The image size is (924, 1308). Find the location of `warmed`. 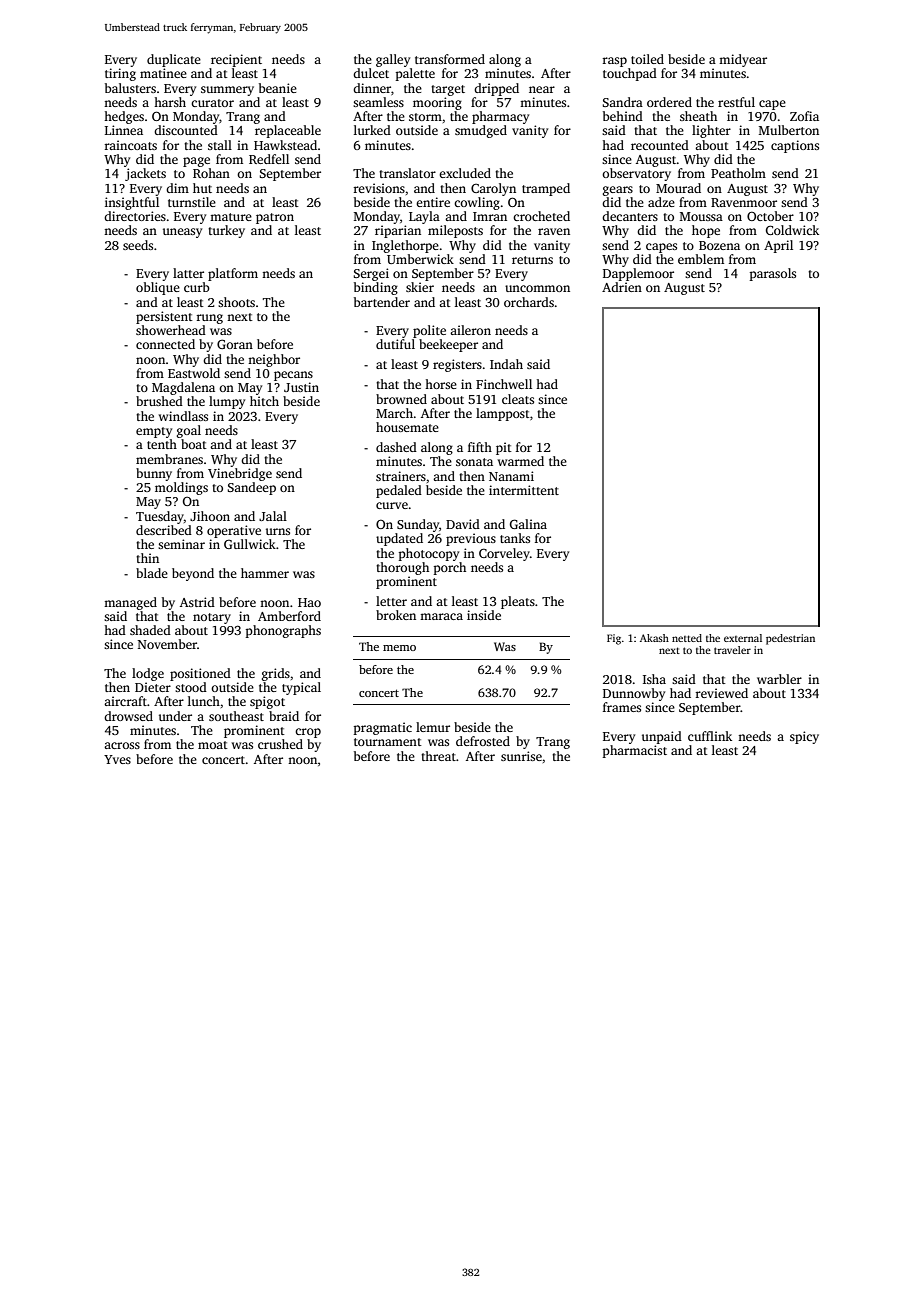

warmed is located at coordinates (521, 461).
